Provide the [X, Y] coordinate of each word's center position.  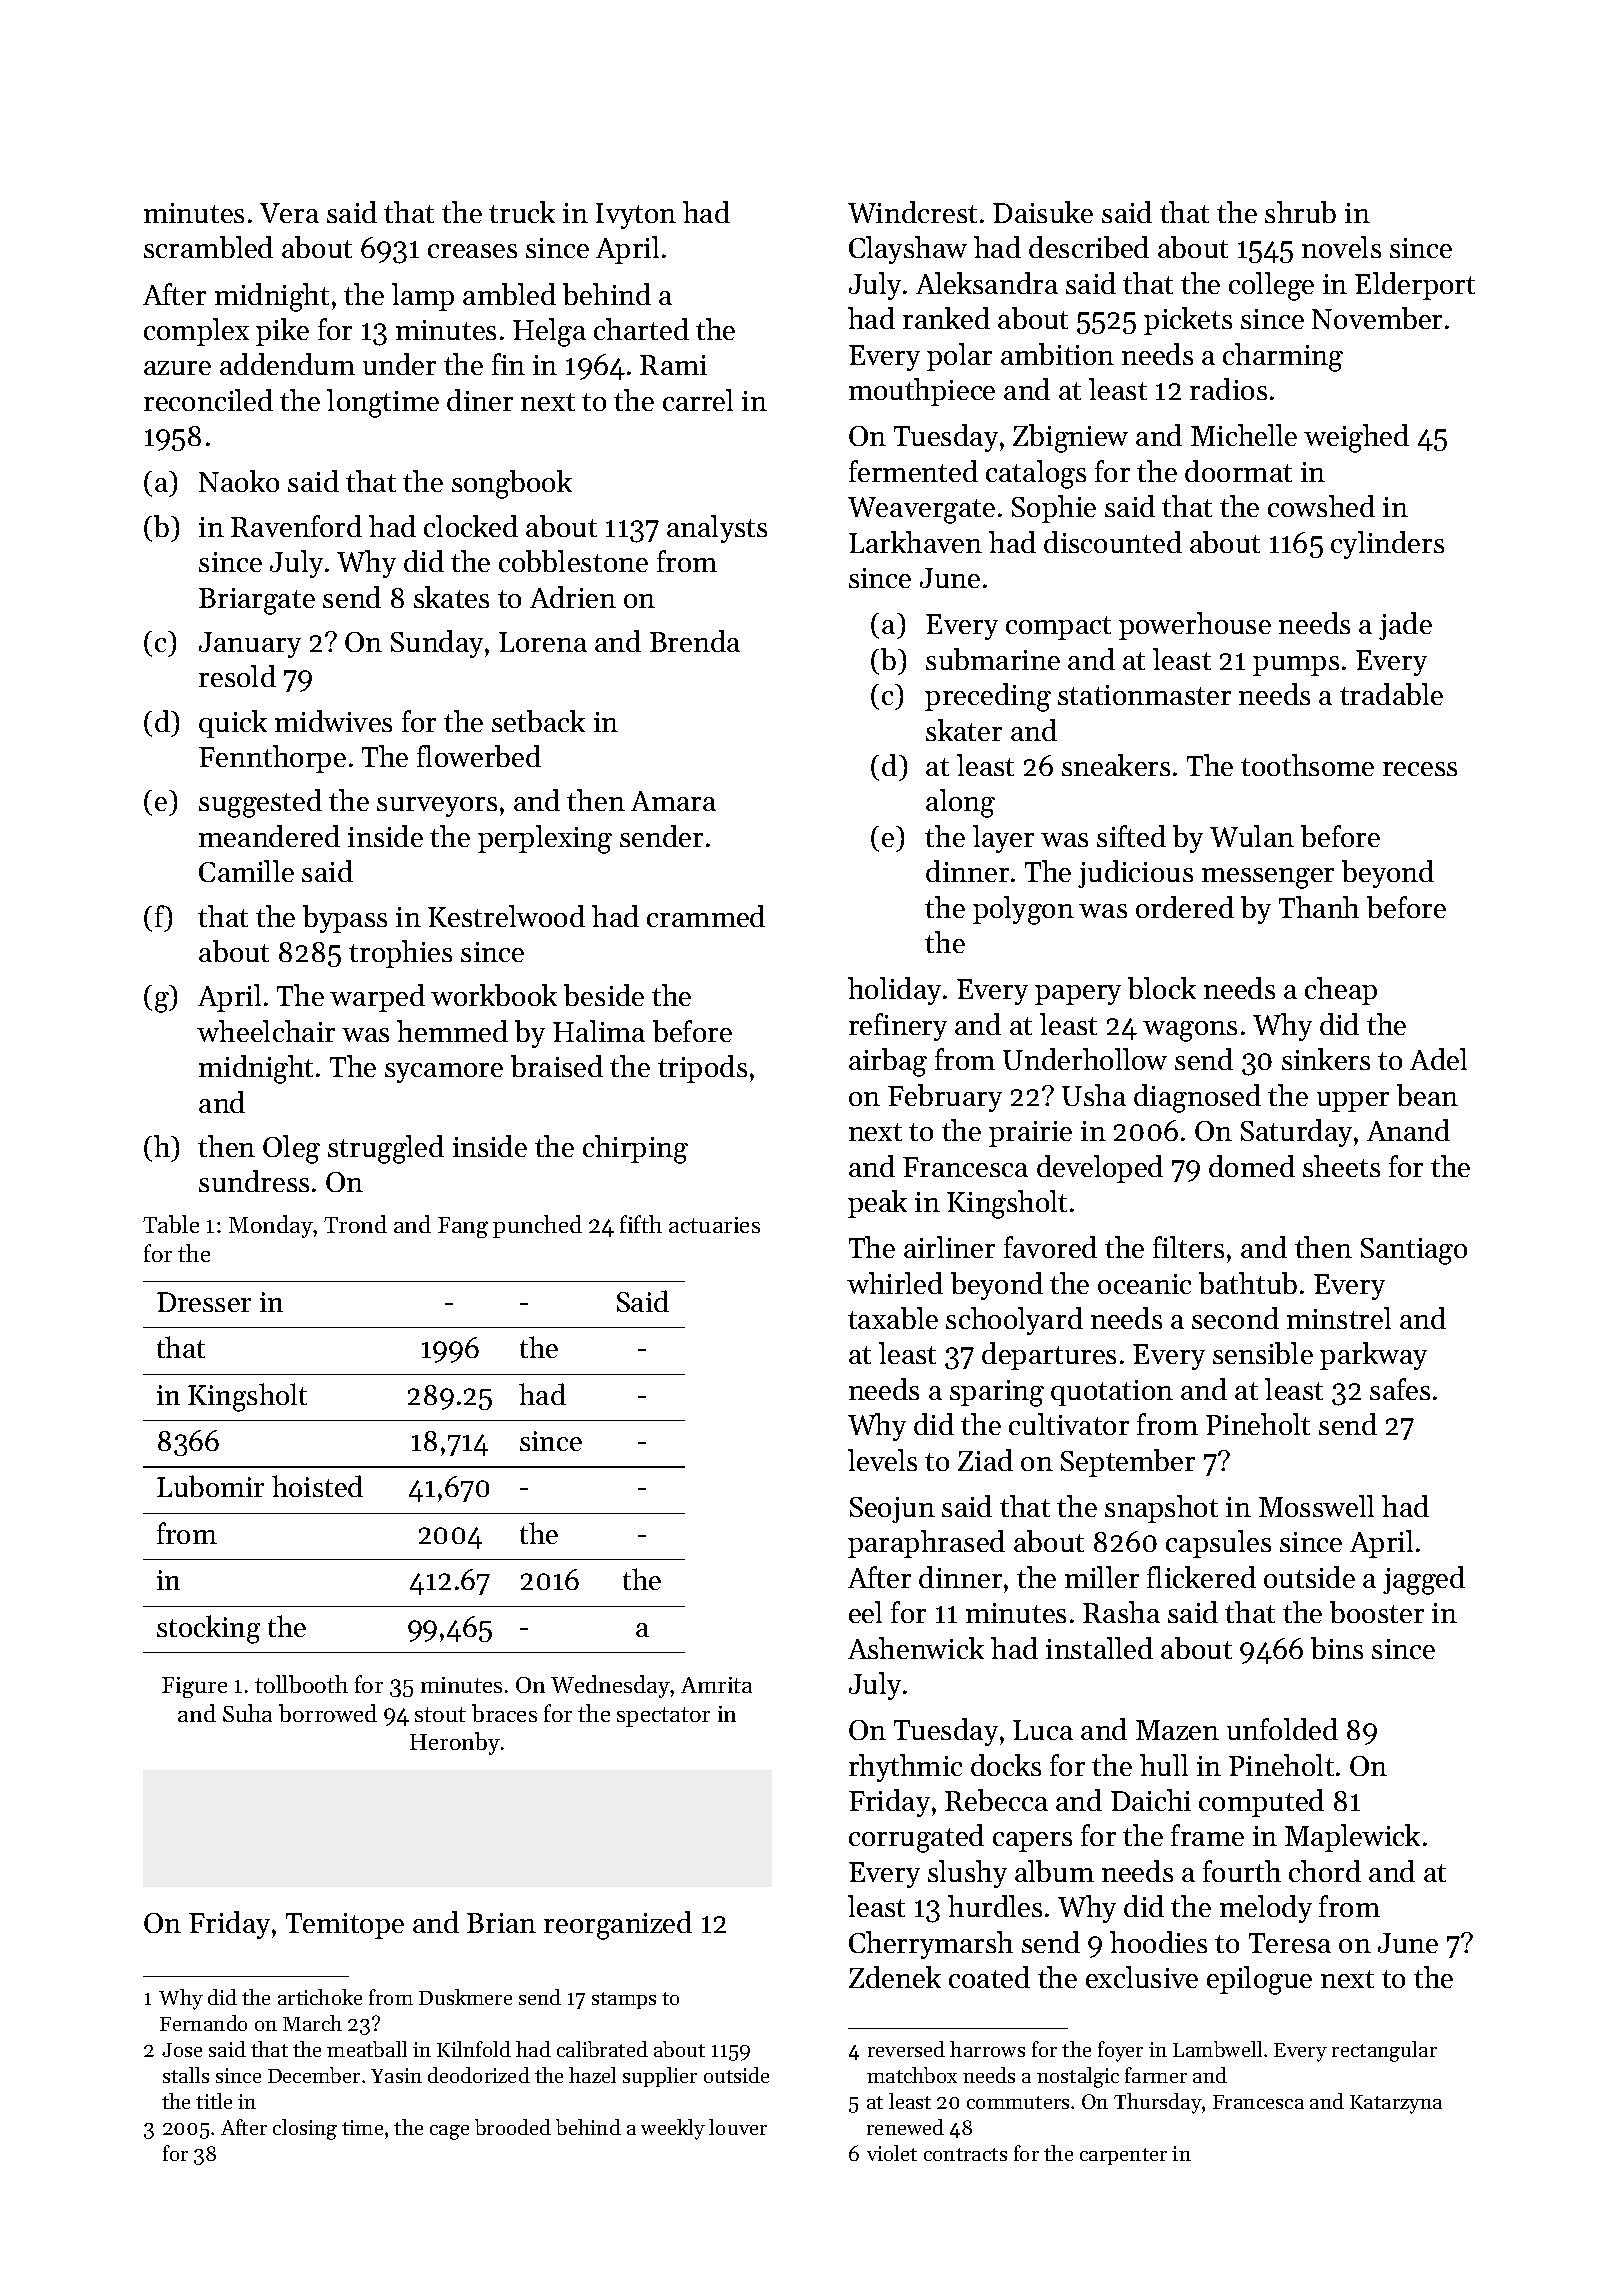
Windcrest [912, 212]
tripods [702, 1069]
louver [738, 2127]
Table [171, 1224]
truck [522, 212]
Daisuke [1043, 212]
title [214, 2101]
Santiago [1414, 1251]
